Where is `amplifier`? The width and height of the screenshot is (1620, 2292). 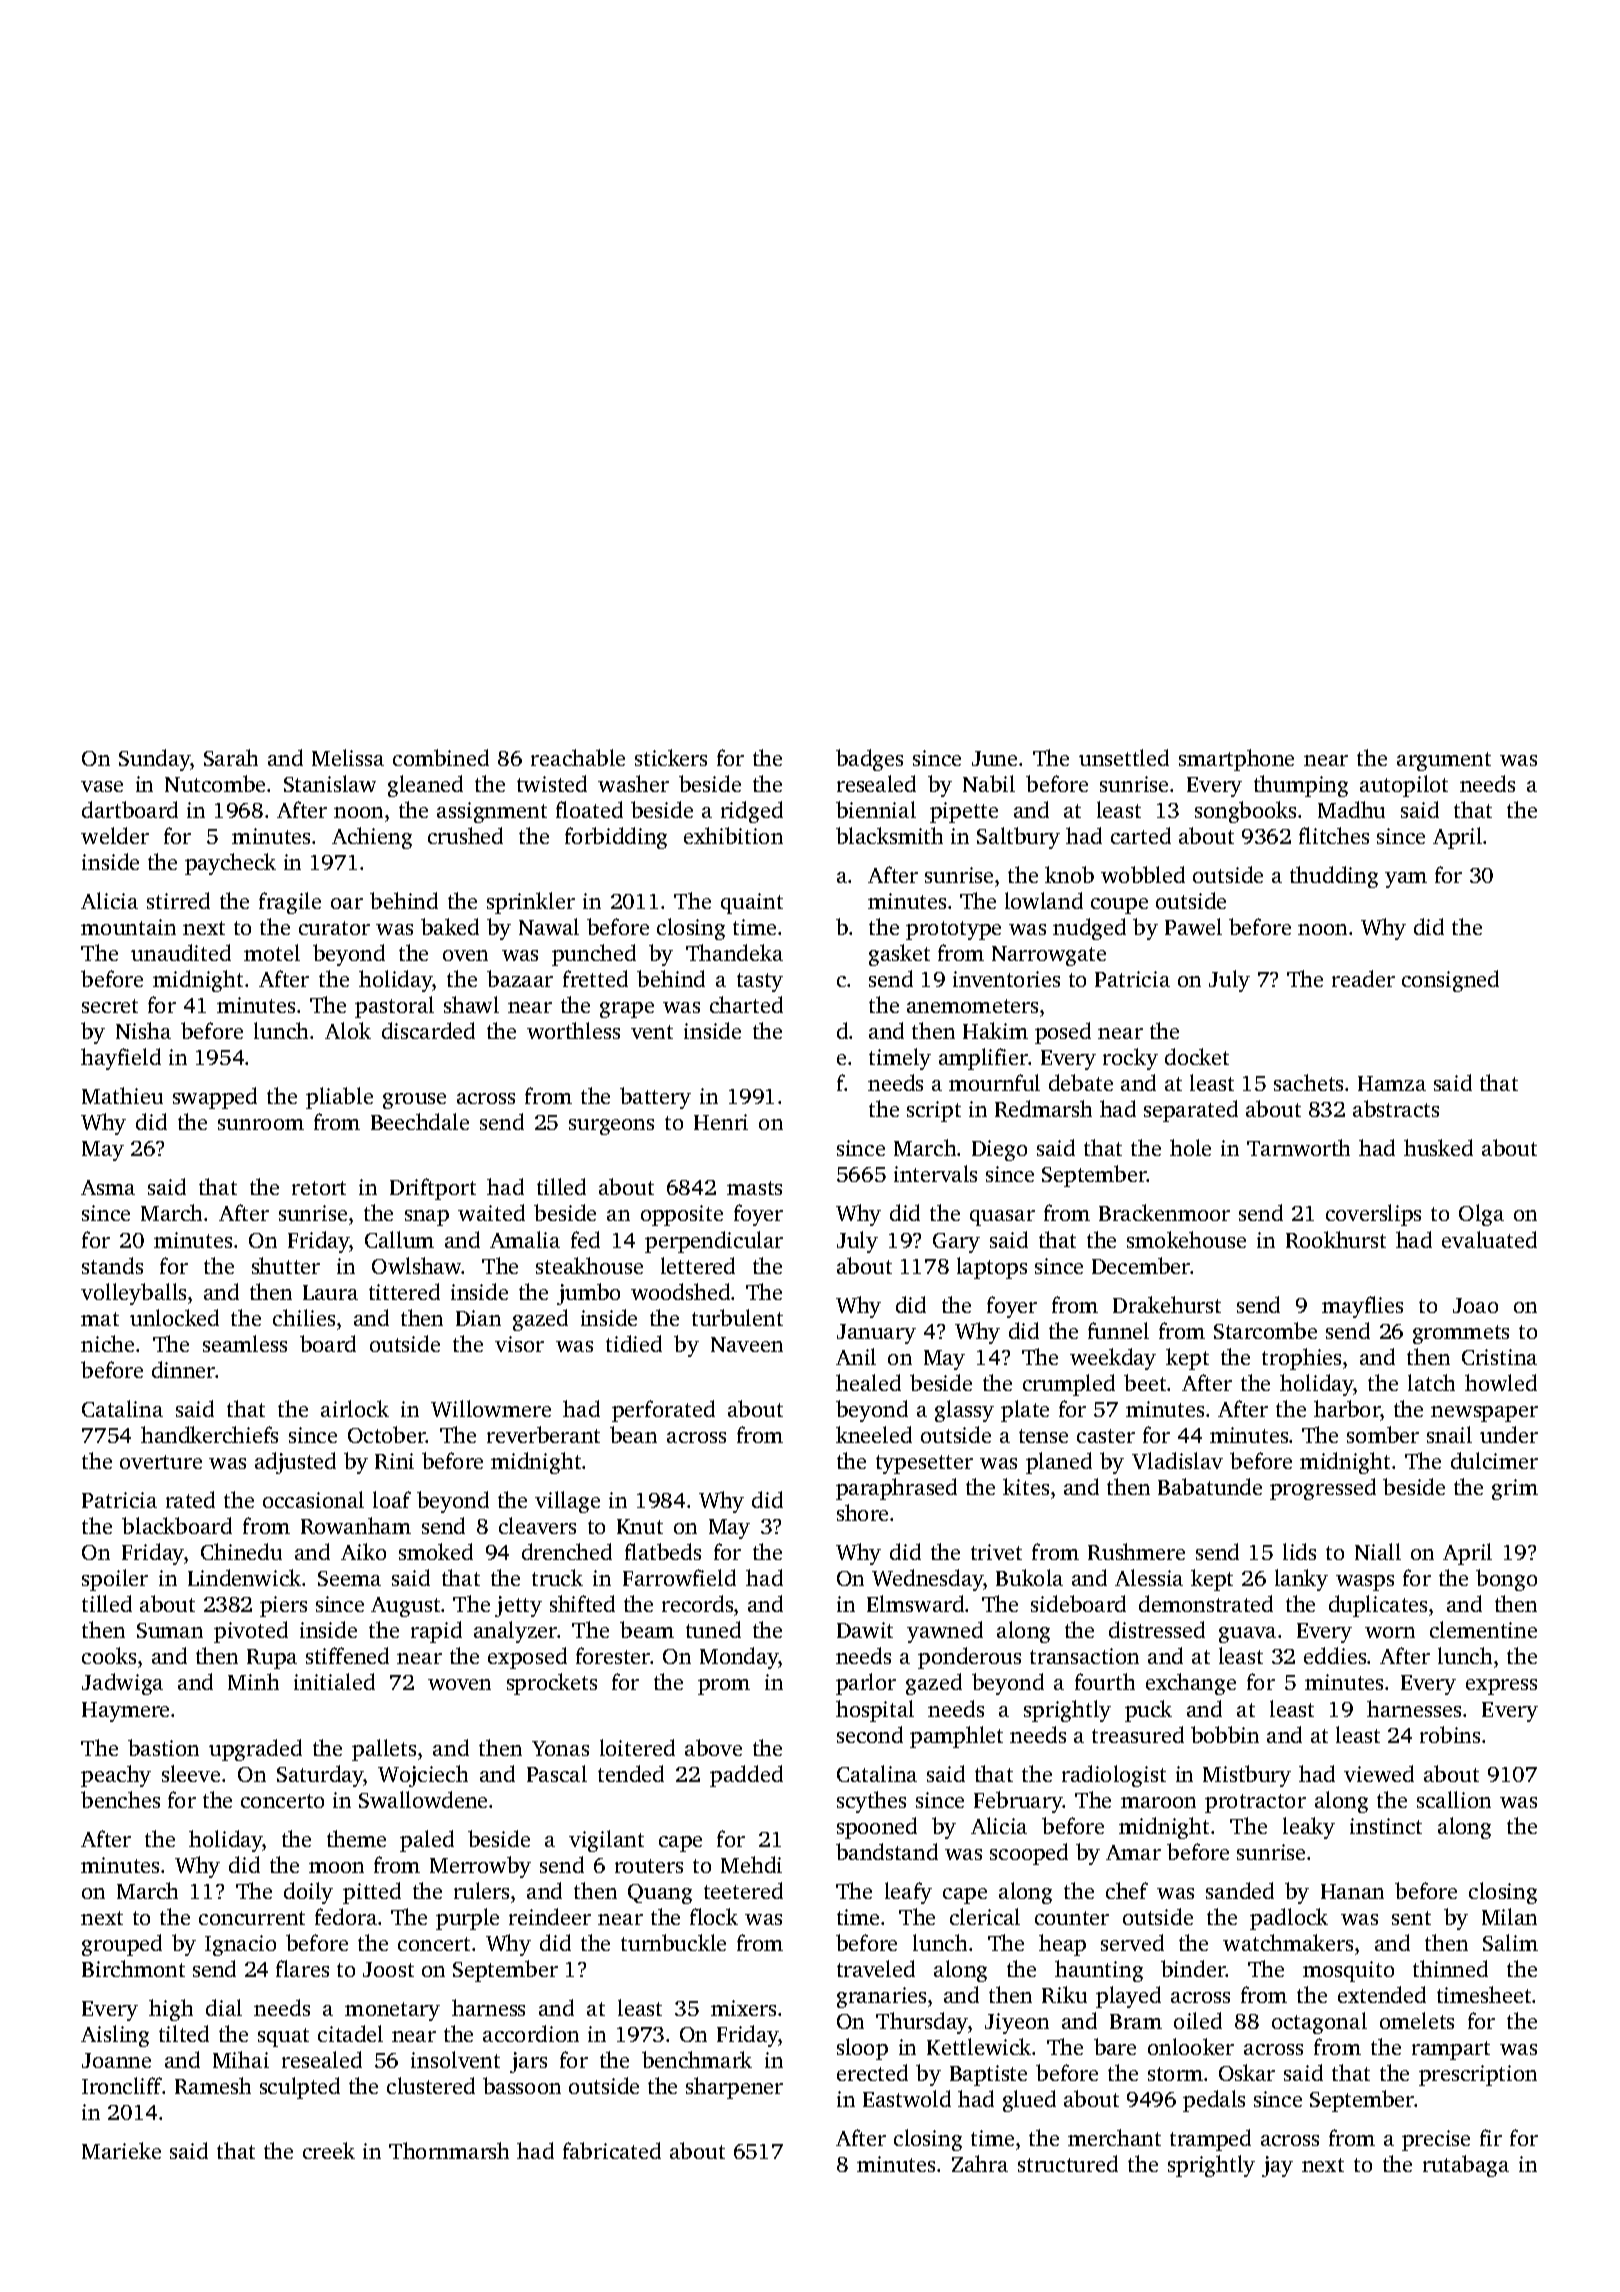 amplifier is located at coordinates (984, 1059).
